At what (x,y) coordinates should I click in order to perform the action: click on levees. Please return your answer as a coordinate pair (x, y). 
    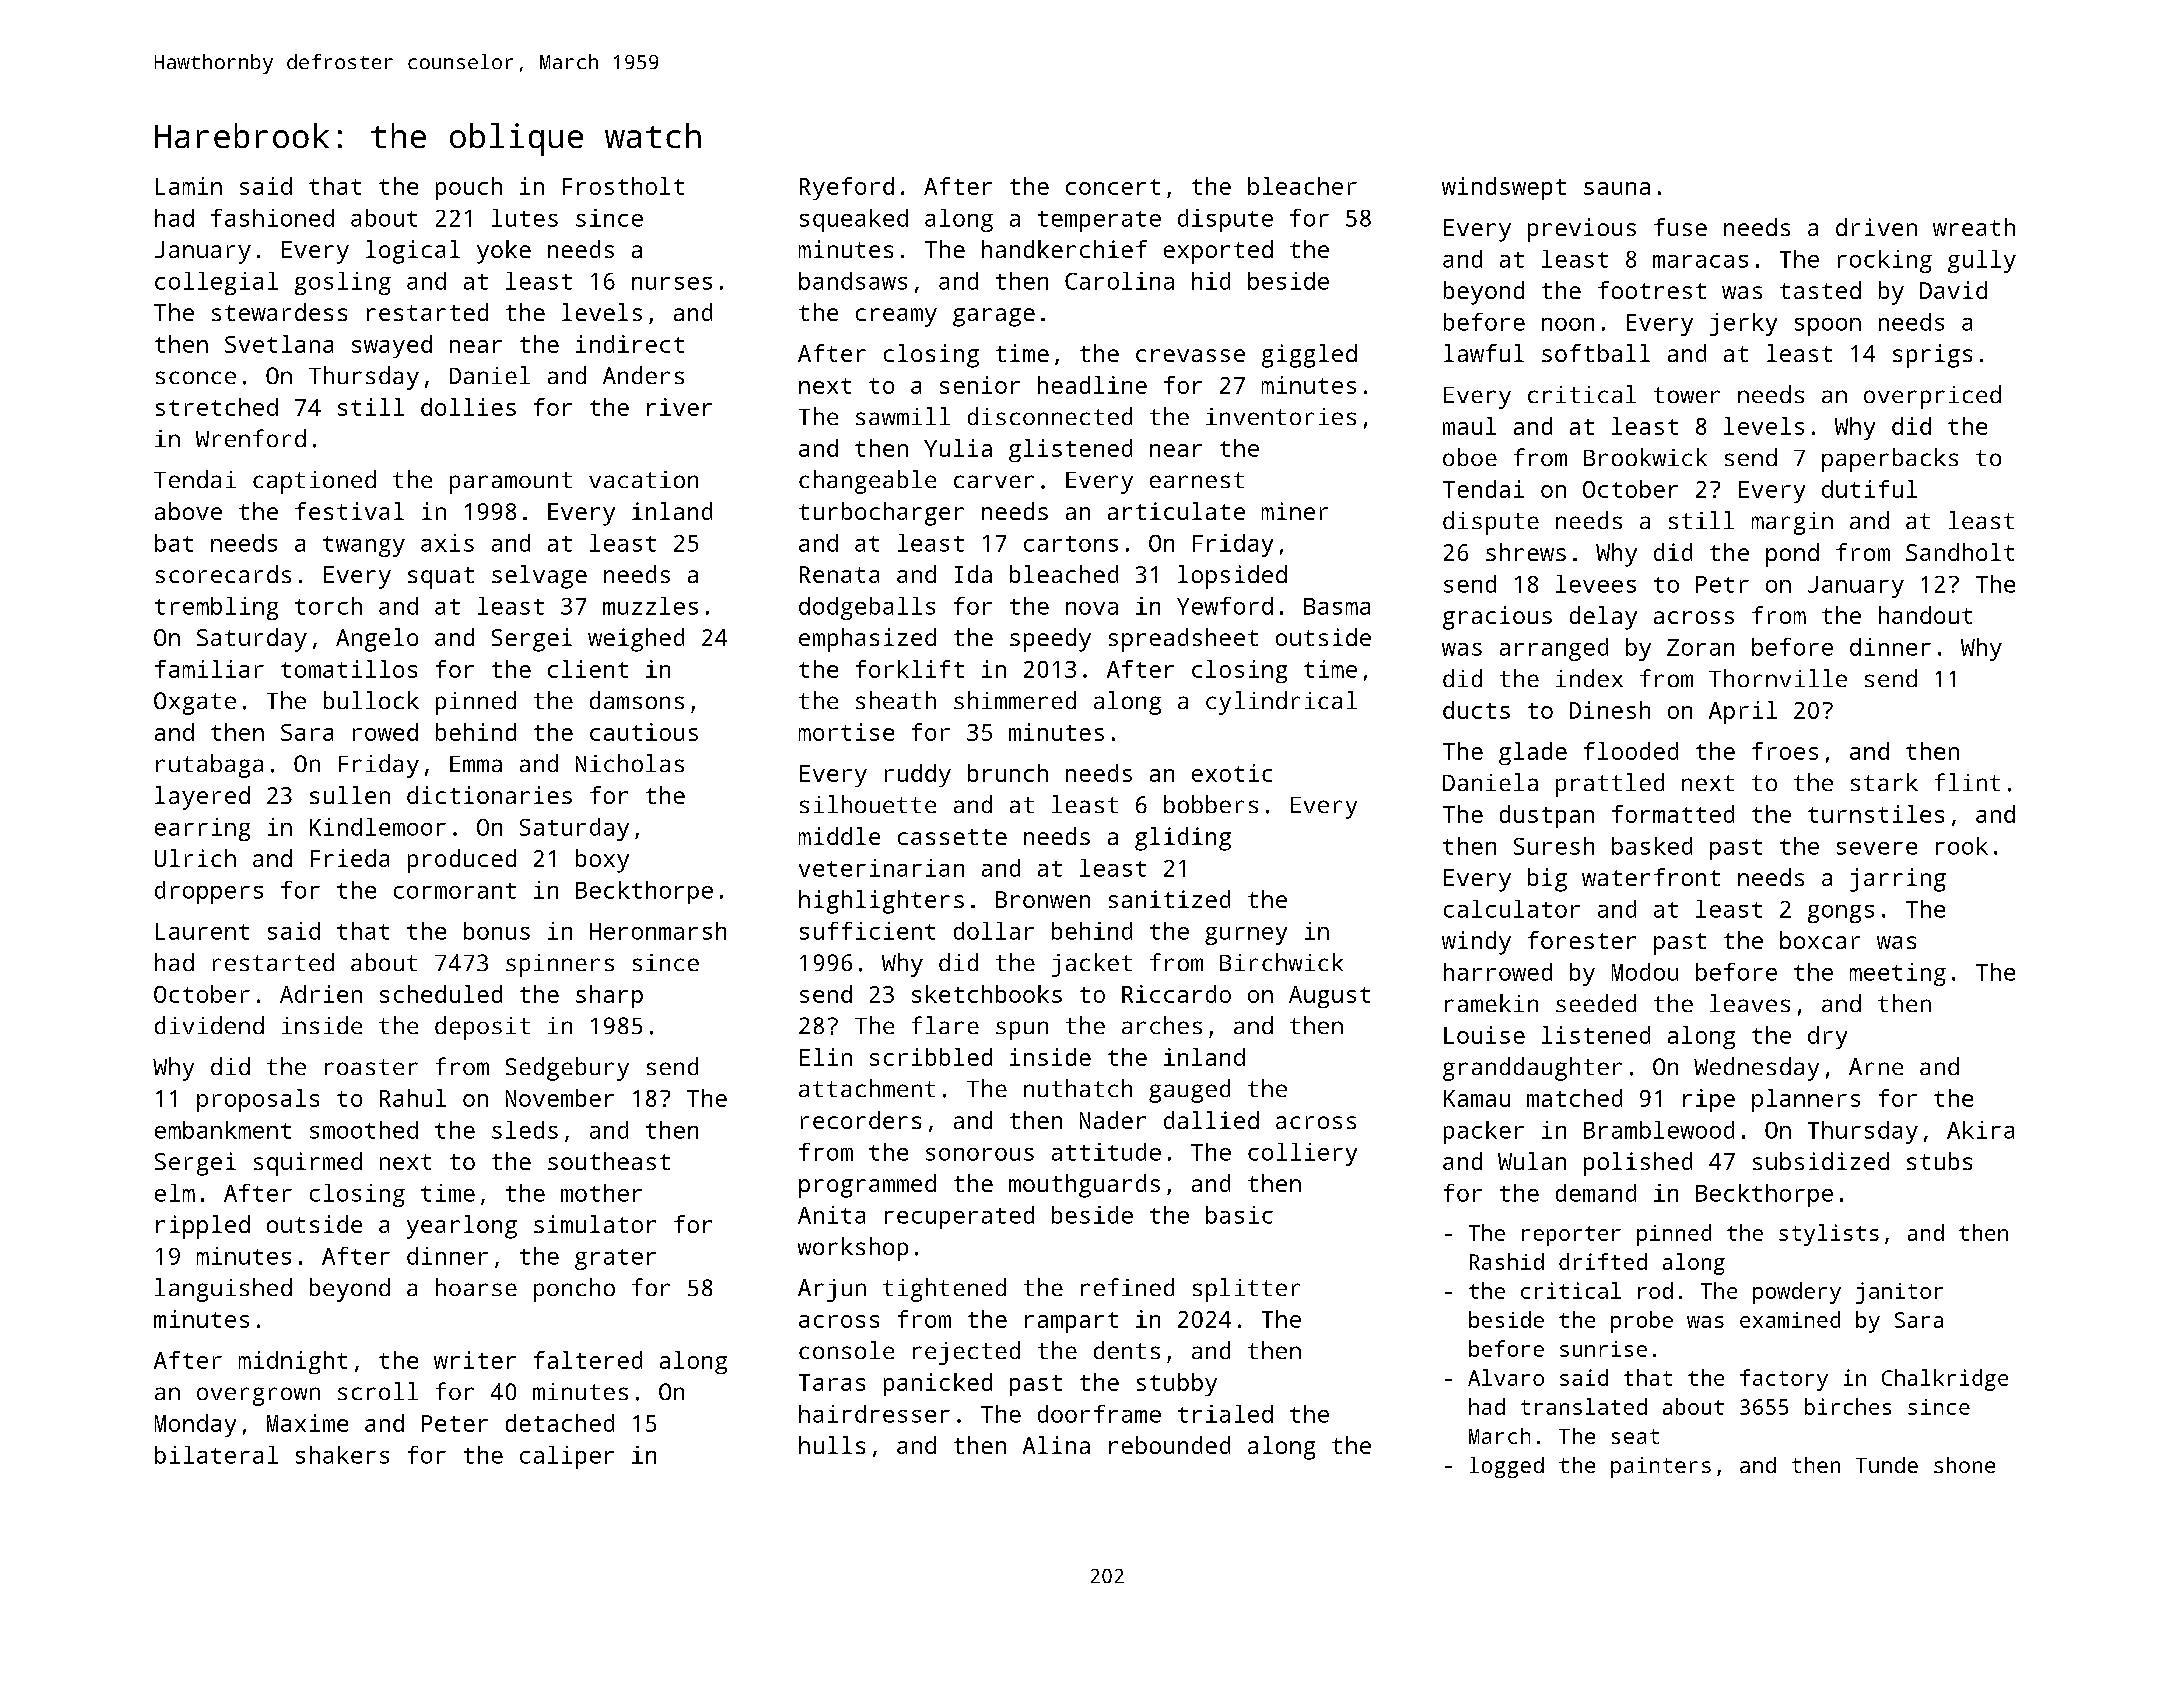
    Looking at the image, I should click on (1596, 584).
